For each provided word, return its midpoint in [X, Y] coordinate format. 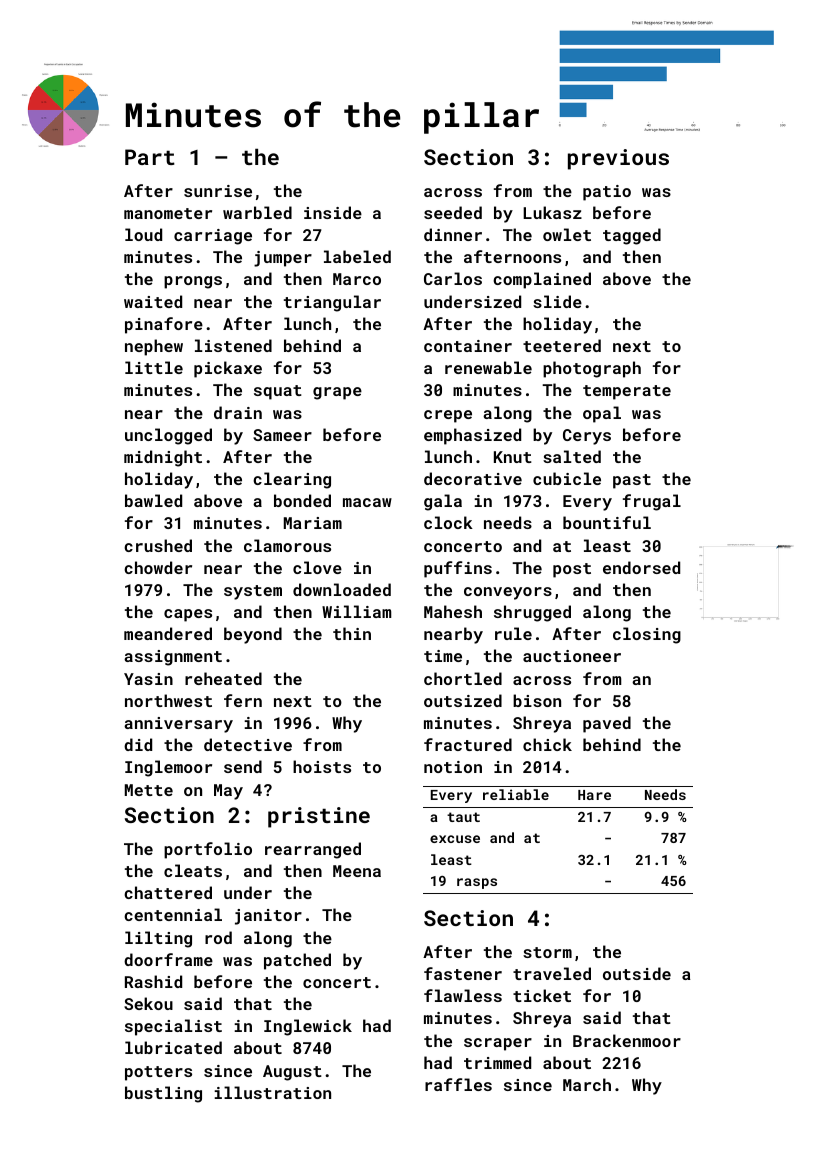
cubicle [567, 478]
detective [248, 744]
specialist [173, 1027]
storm [547, 952]
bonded [302, 500]
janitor [268, 917]
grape [337, 393]
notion [453, 767]
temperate [627, 392]
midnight [163, 458]
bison [537, 700]
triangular [332, 303]
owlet [567, 234]
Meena [357, 871]
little [154, 367]
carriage [213, 237]
